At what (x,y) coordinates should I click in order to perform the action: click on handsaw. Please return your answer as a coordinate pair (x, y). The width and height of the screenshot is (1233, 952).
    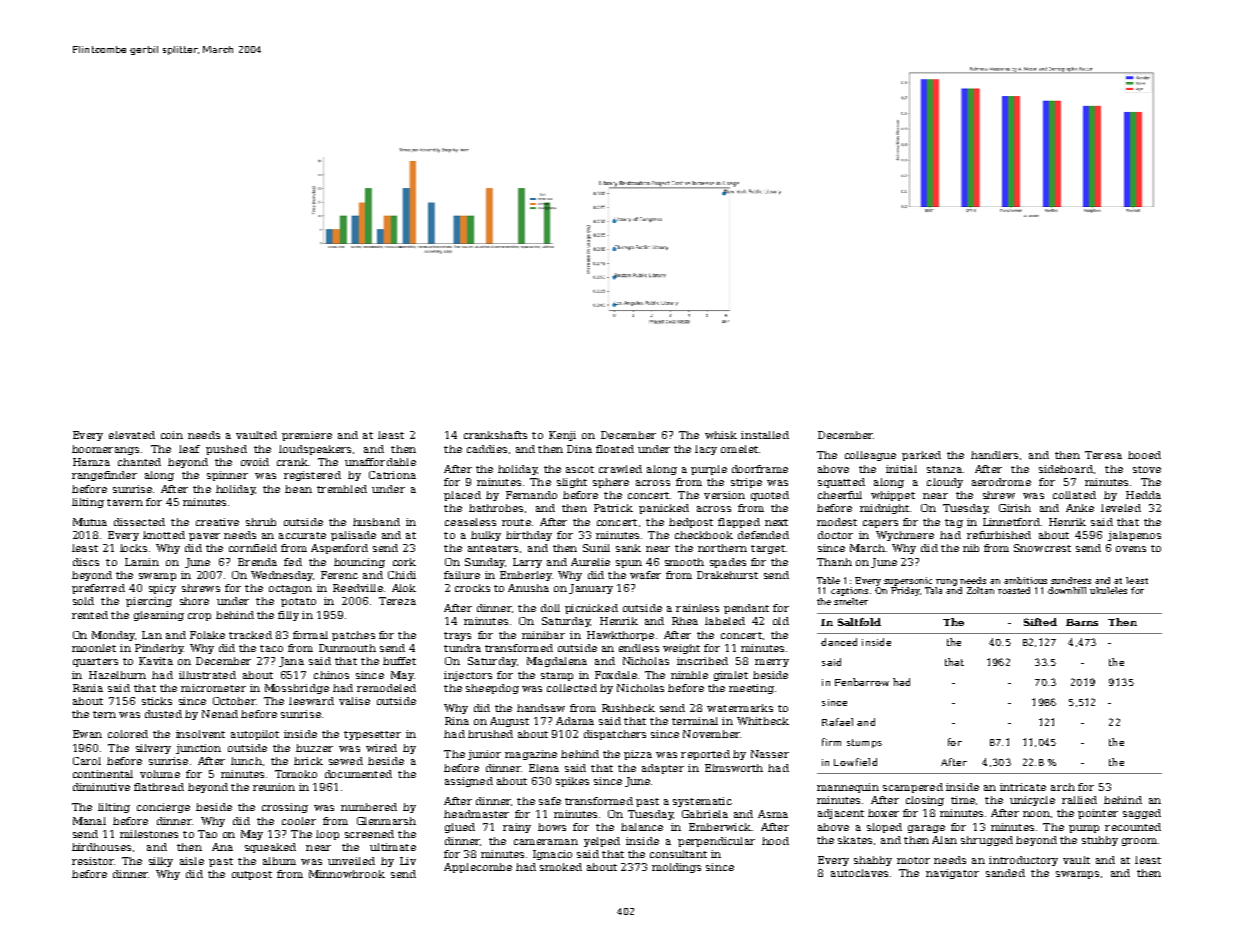
    Looking at the image, I should click on (541, 708).
